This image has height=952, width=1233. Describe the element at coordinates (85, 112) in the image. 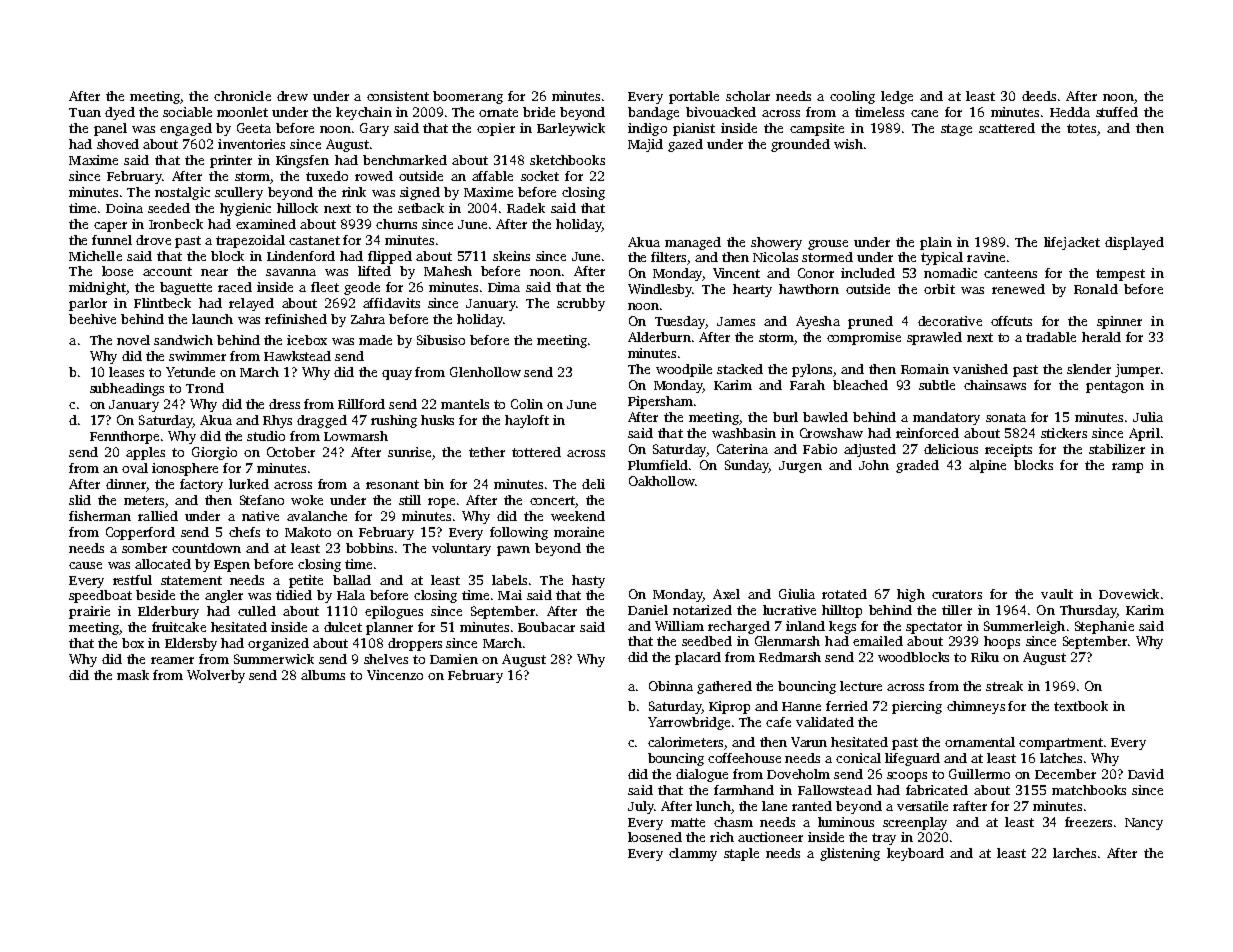

I see `Tuan` at that location.
